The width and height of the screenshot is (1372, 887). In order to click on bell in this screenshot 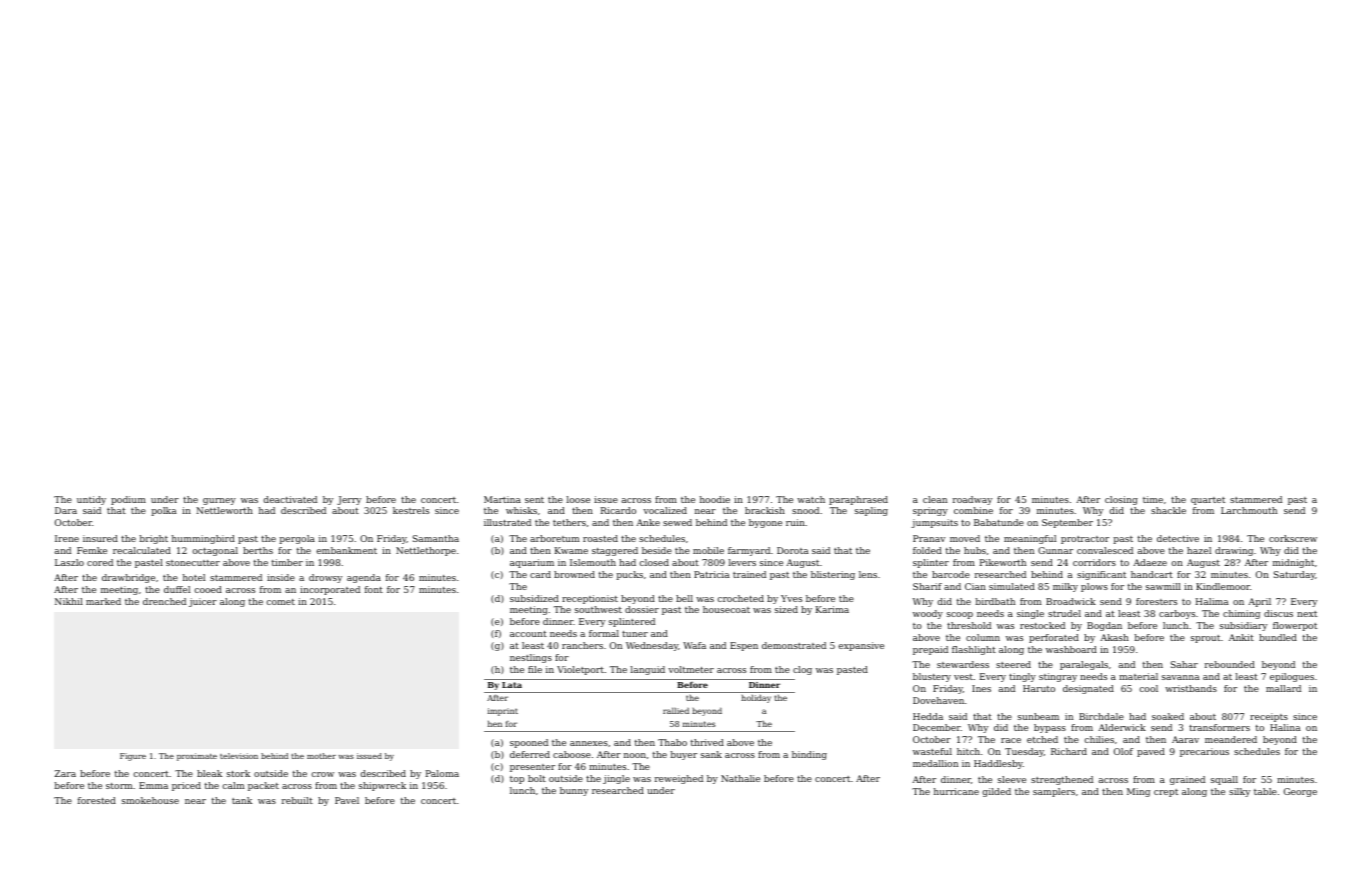, I will do `click(684, 598)`.
